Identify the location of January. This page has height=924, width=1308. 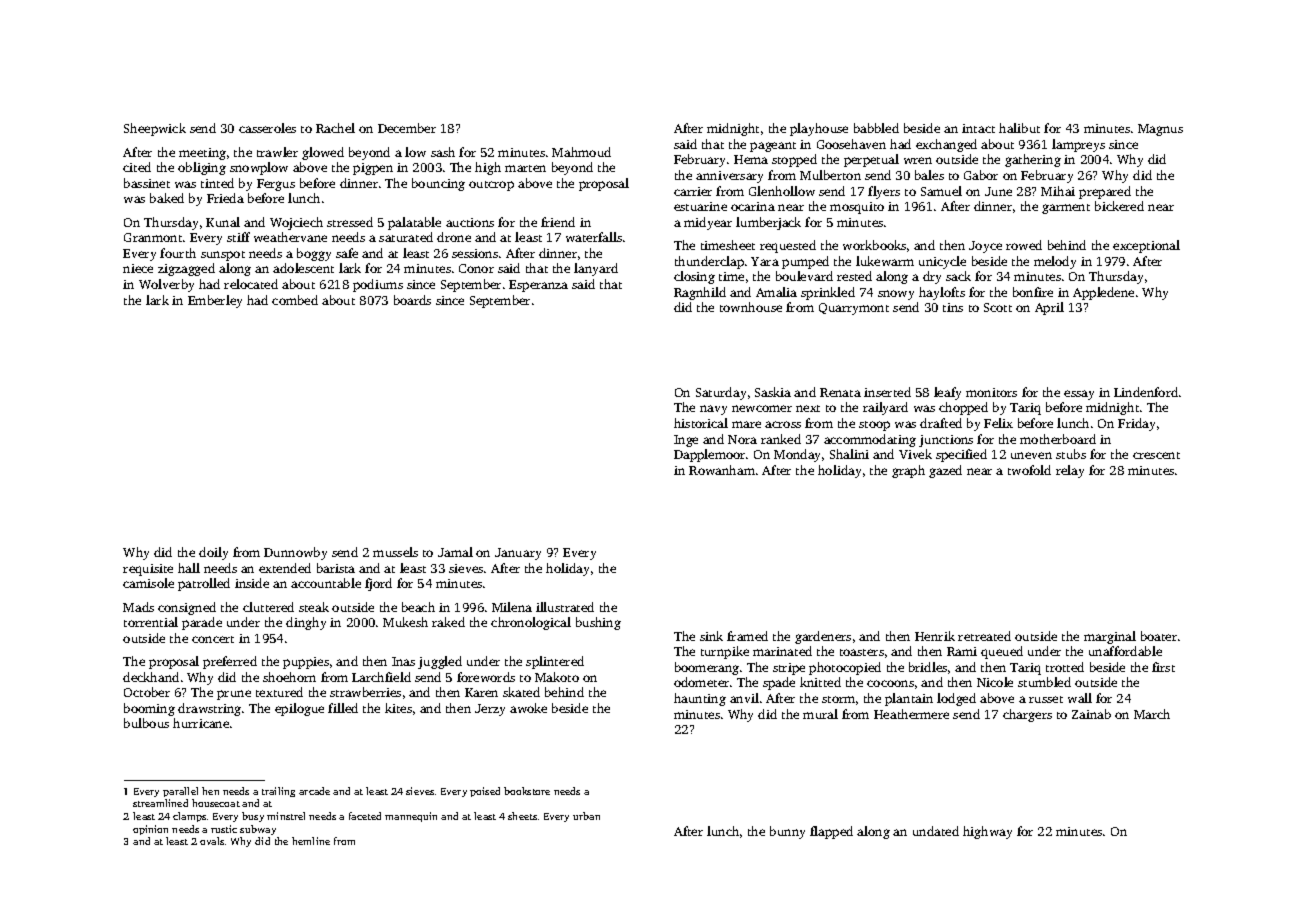
(518, 554).
